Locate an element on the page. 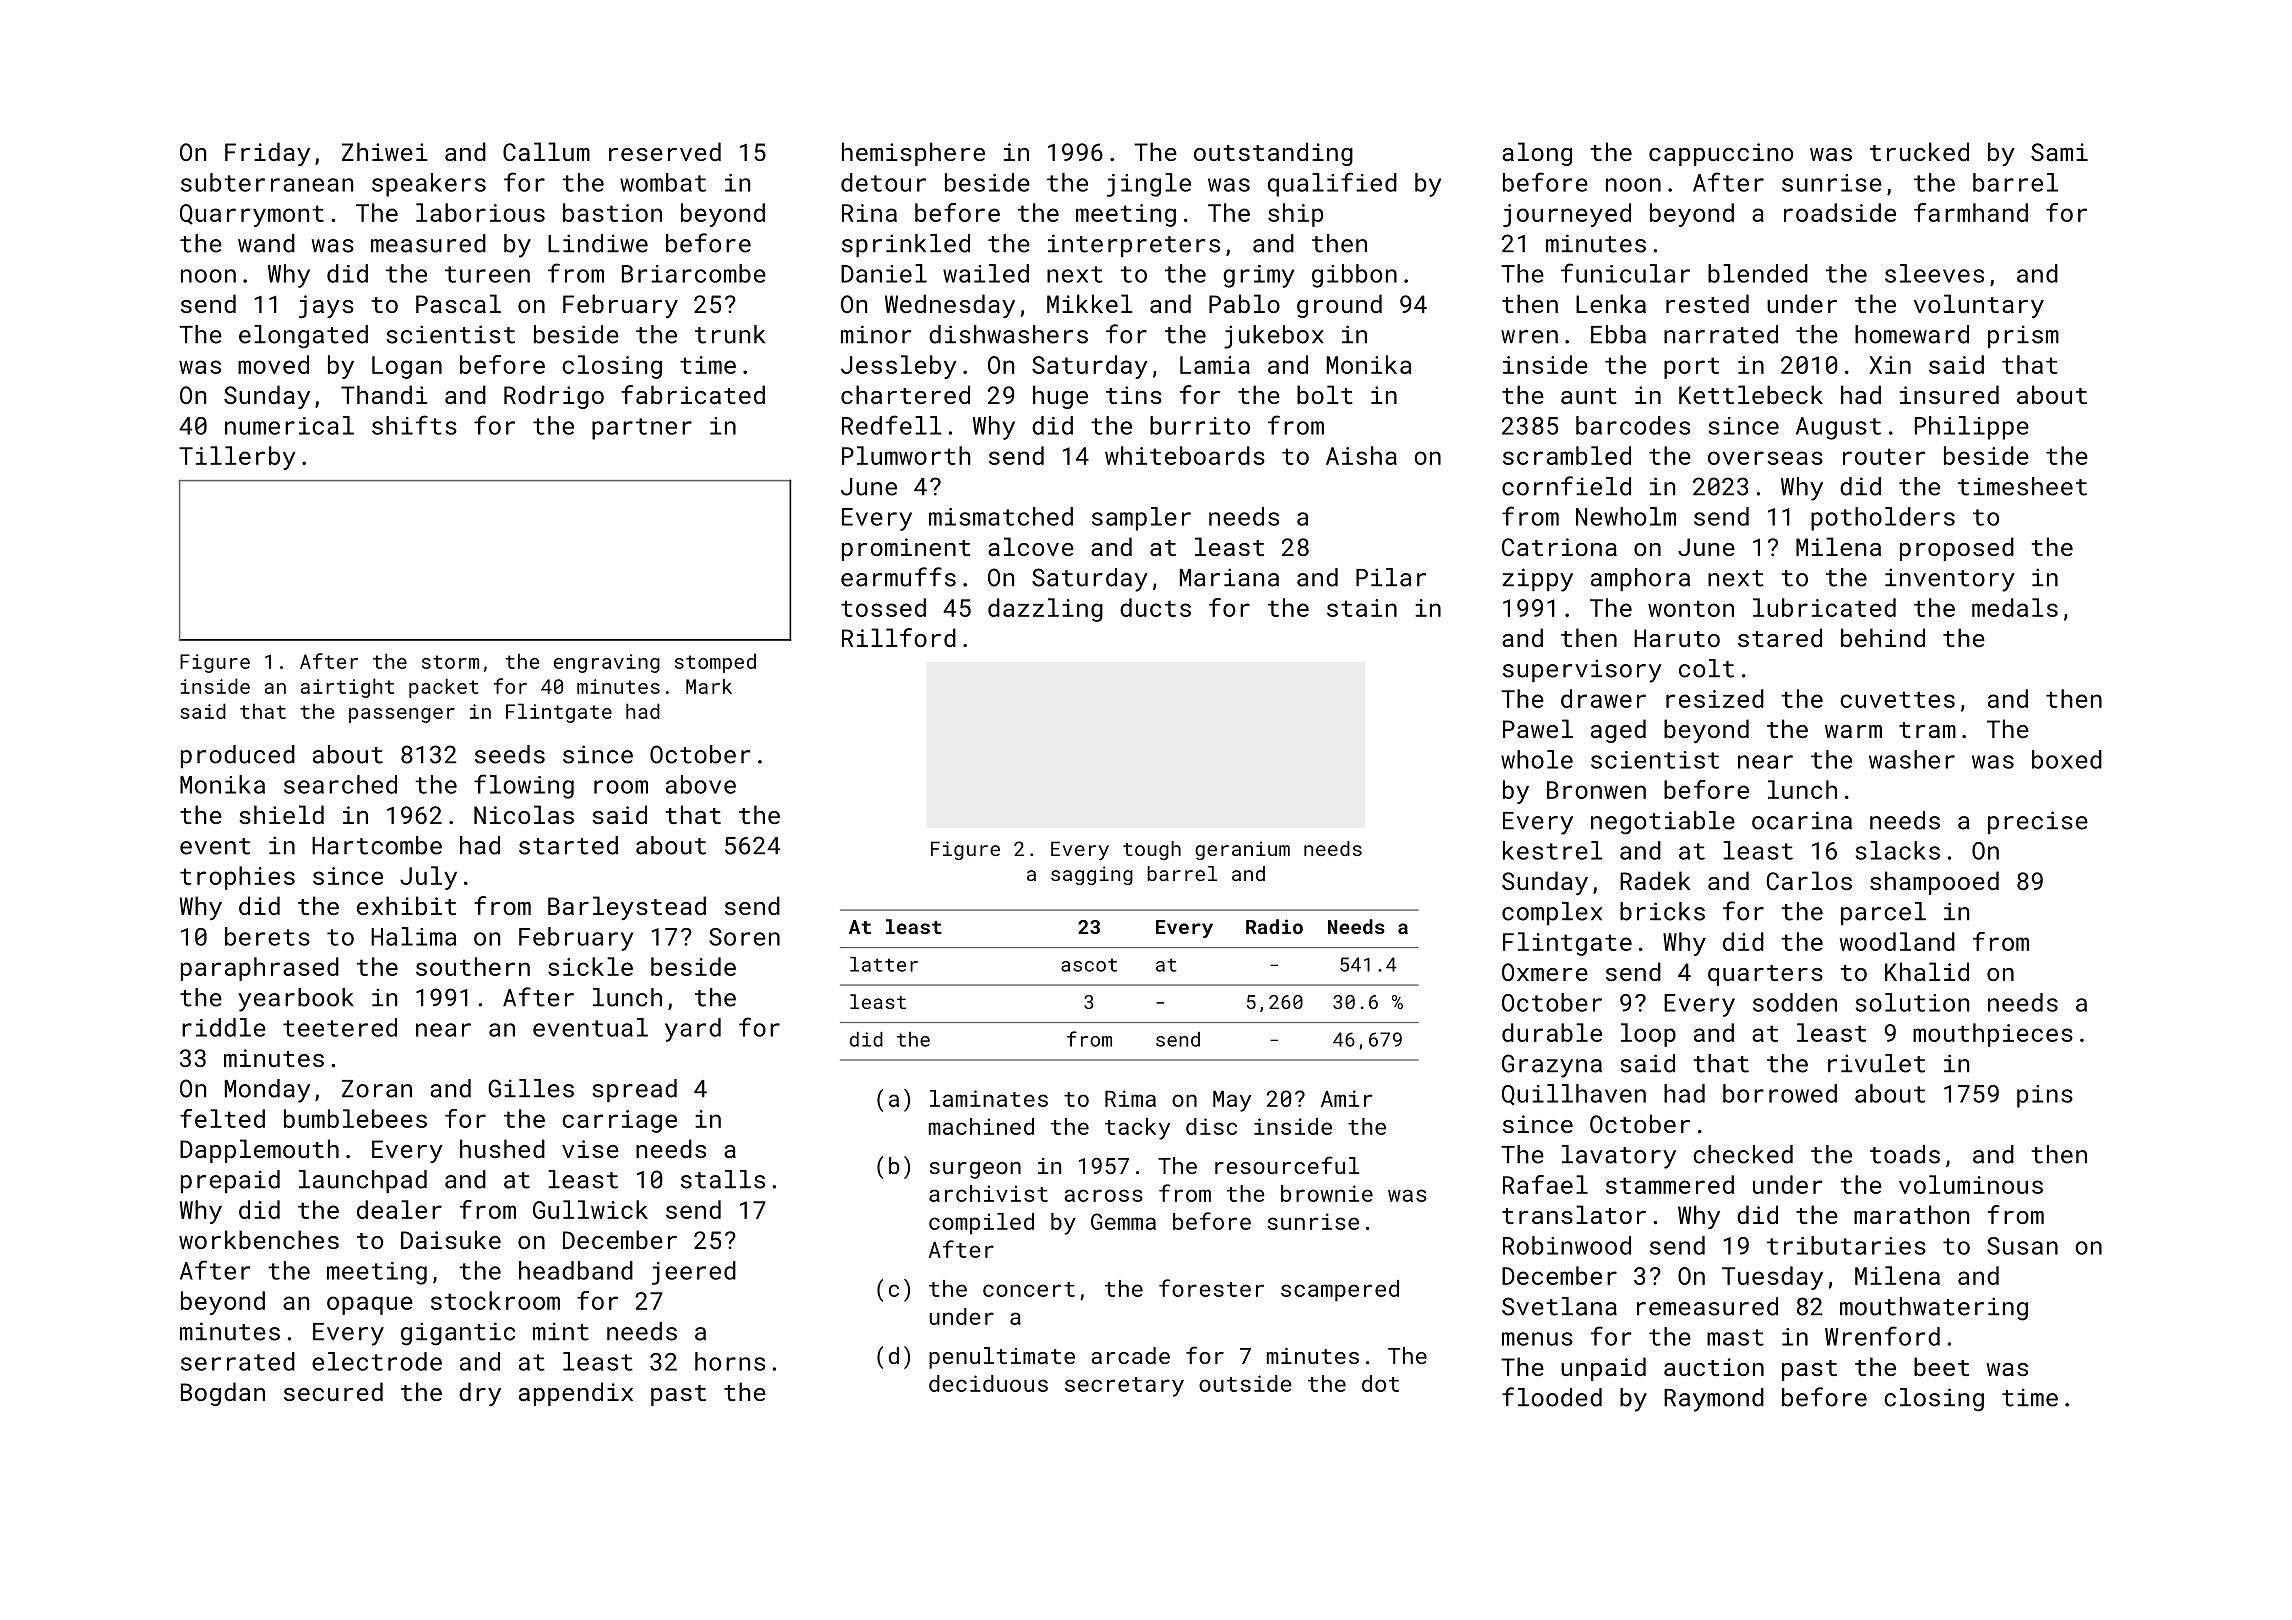 This page has height=1620, width=2292. Thandi is located at coordinates (384, 394).
